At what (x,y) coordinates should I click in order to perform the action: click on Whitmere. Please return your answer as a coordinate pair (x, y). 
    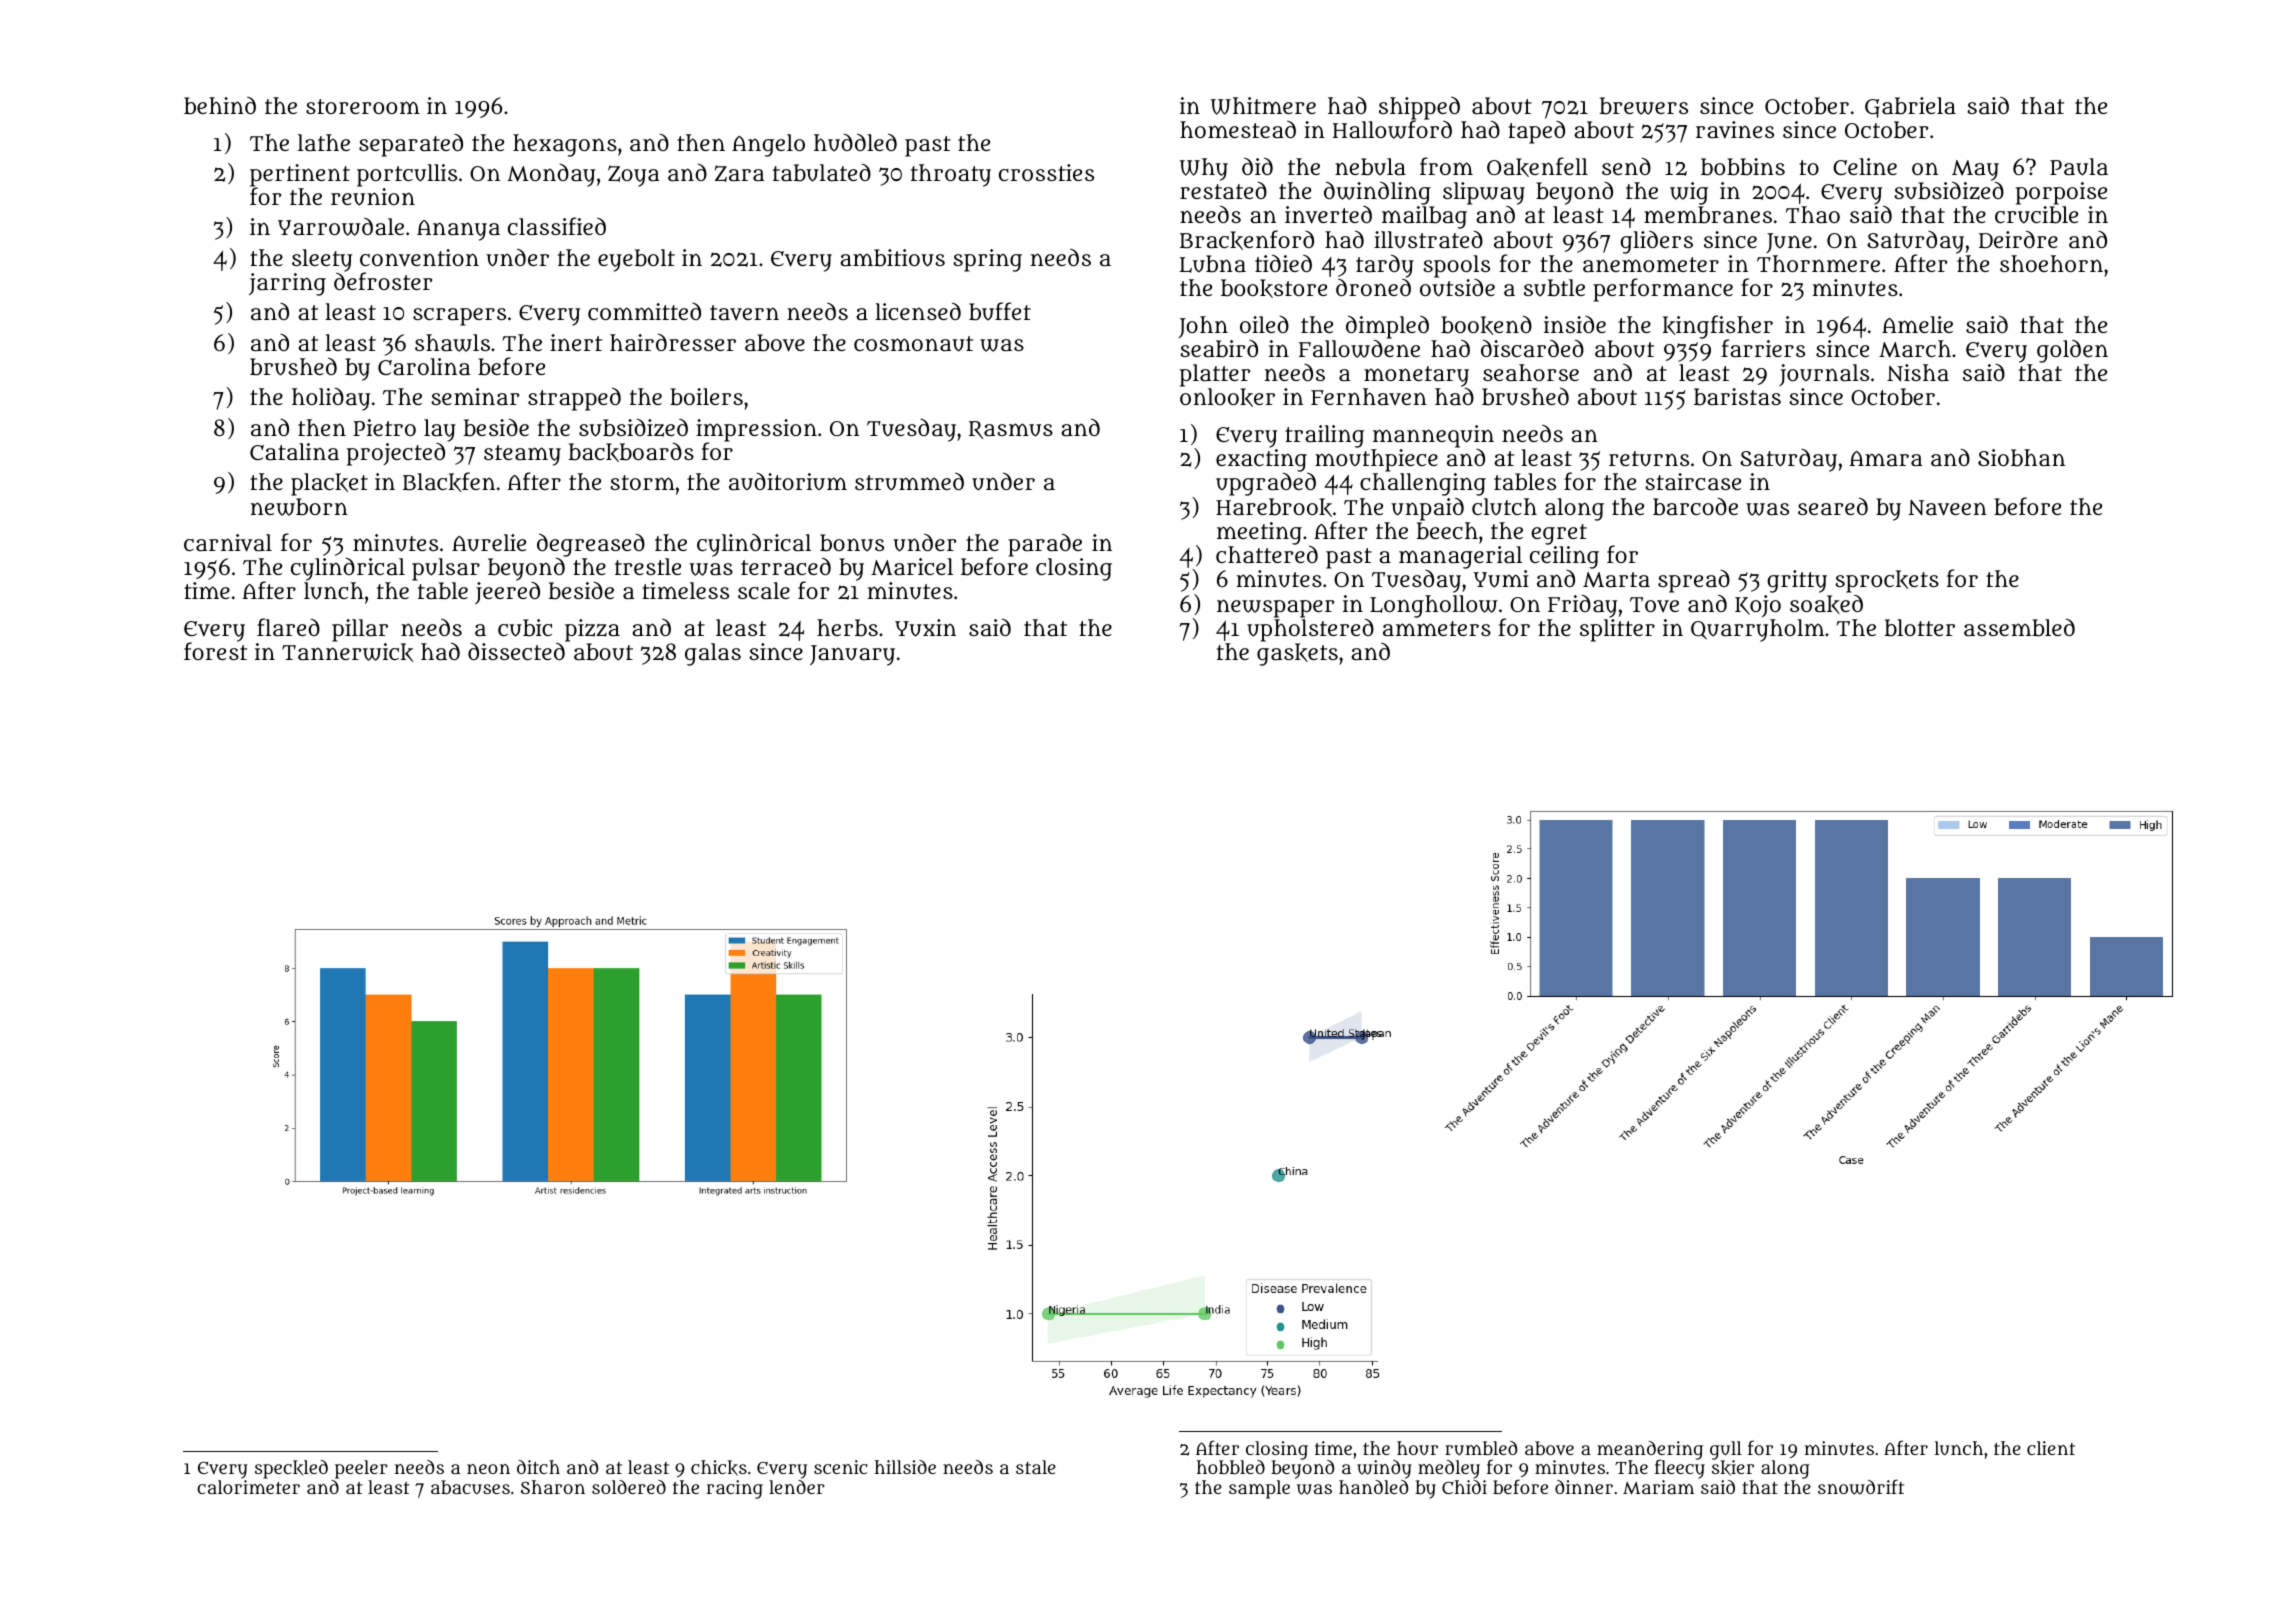
    Looking at the image, I should click on (1263, 106).
